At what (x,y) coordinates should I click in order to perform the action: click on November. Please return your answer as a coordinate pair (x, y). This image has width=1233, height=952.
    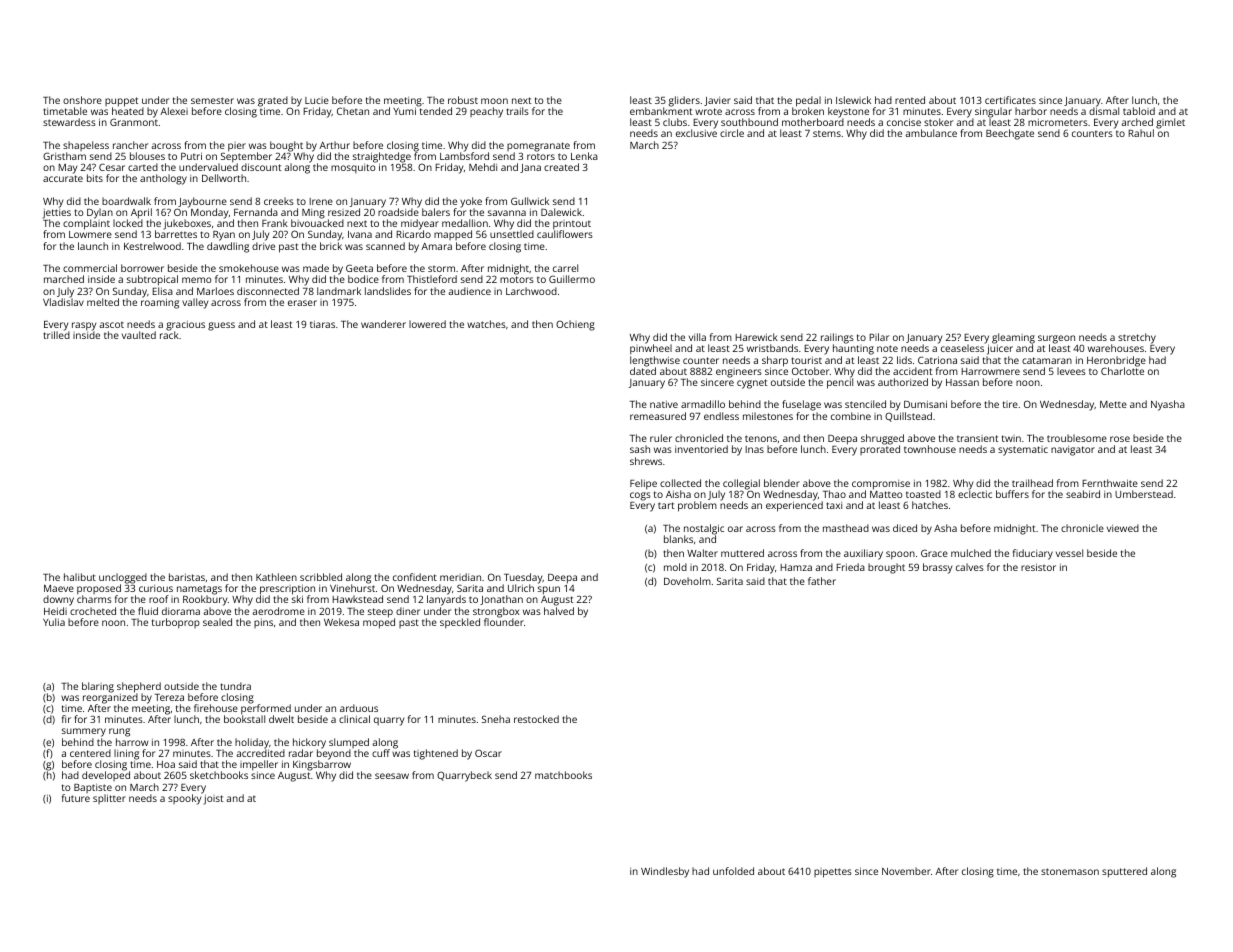
    Looking at the image, I should click on (906, 871).
